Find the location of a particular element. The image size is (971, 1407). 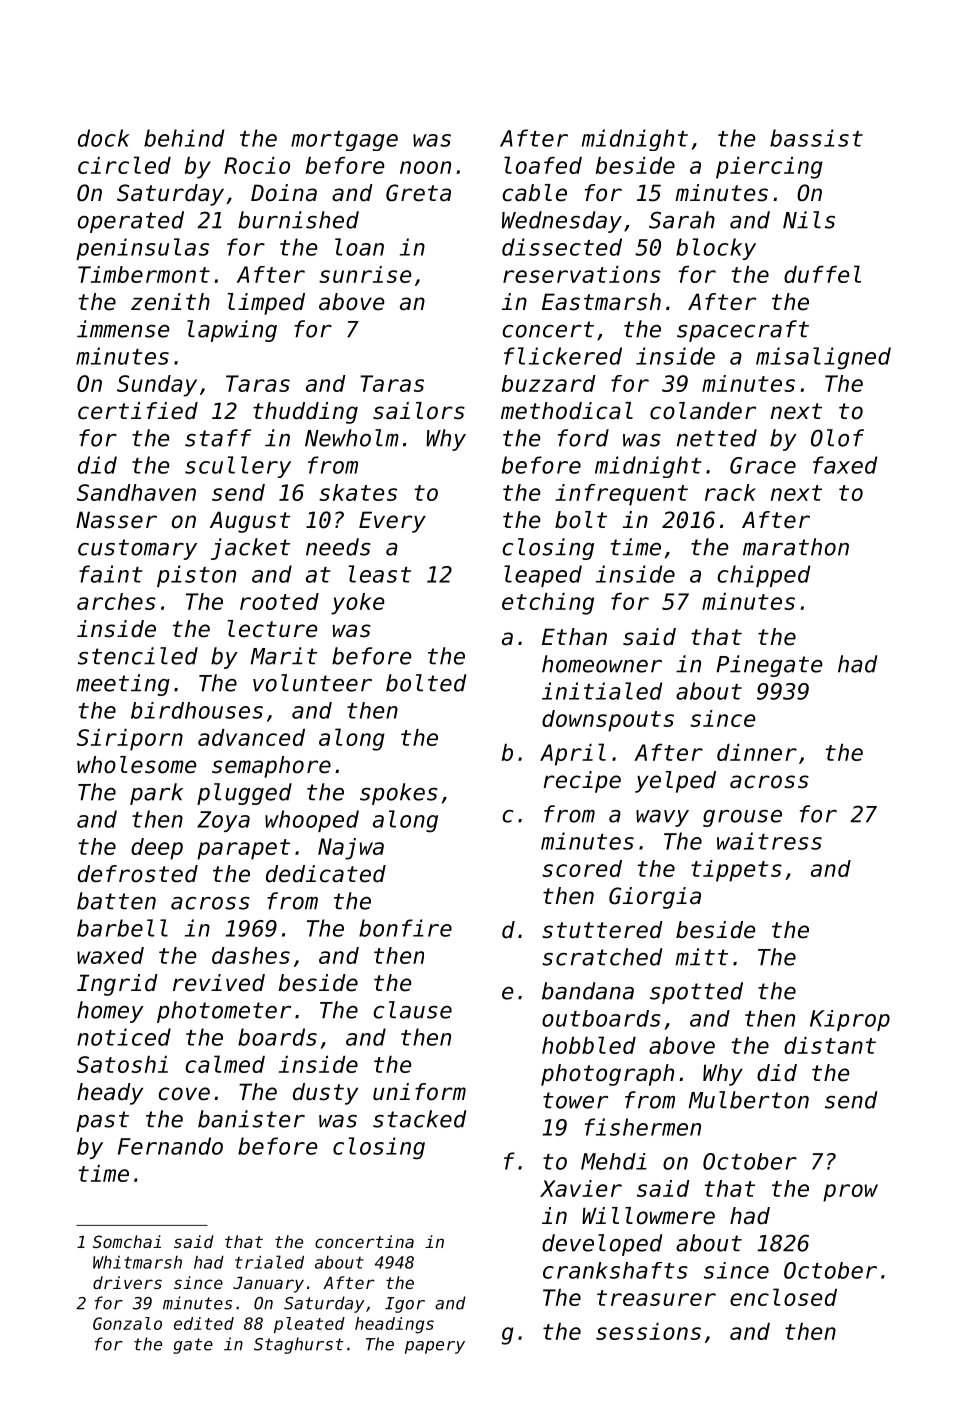

dock is located at coordinates (104, 138).
